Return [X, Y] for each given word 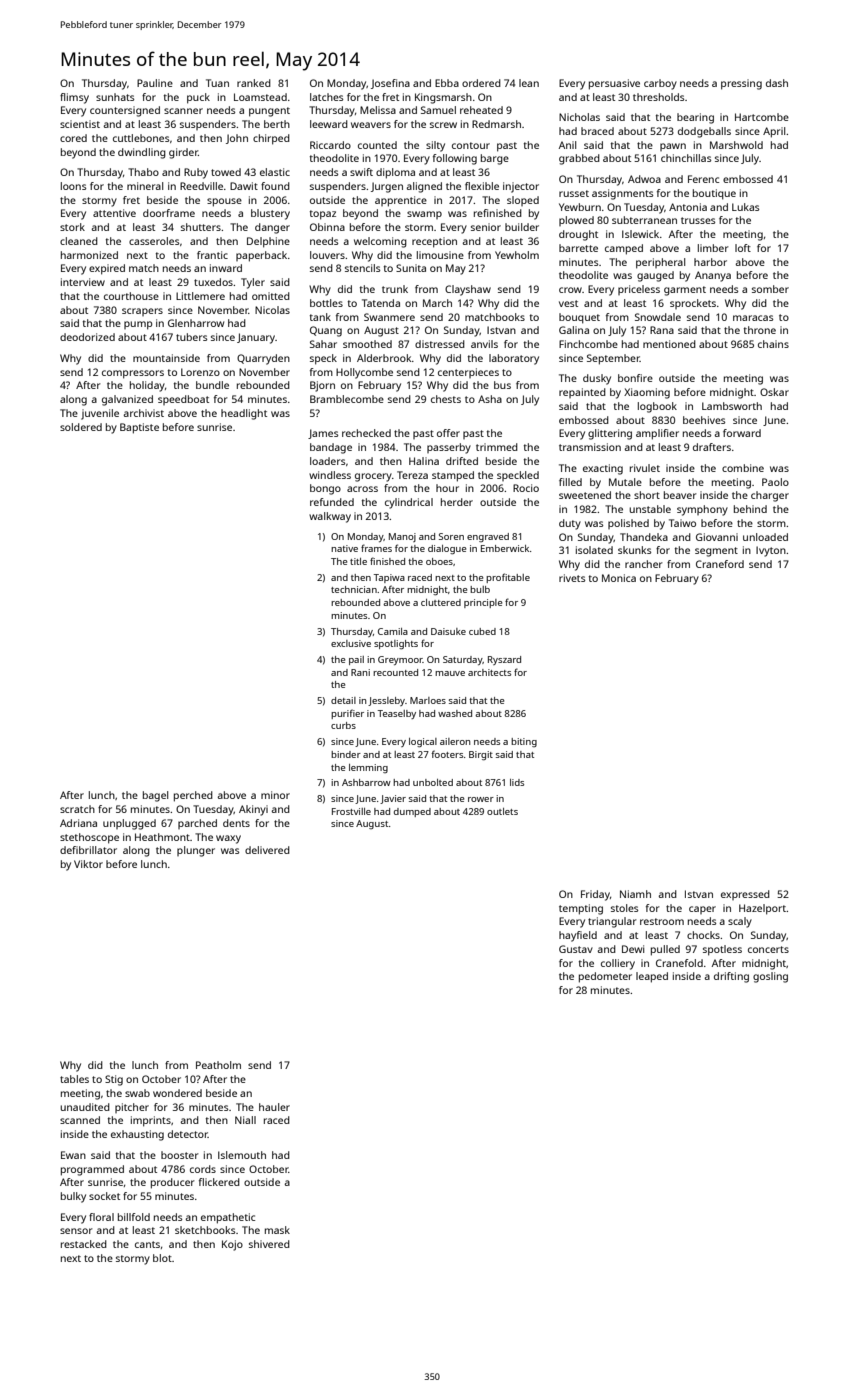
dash [777, 83]
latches [326, 97]
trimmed [497, 447]
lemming [368, 768]
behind [750, 509]
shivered [269, 1244]
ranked [254, 83]
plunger [196, 851]
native [344, 548]
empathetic [228, 1218]
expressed [745, 895]
